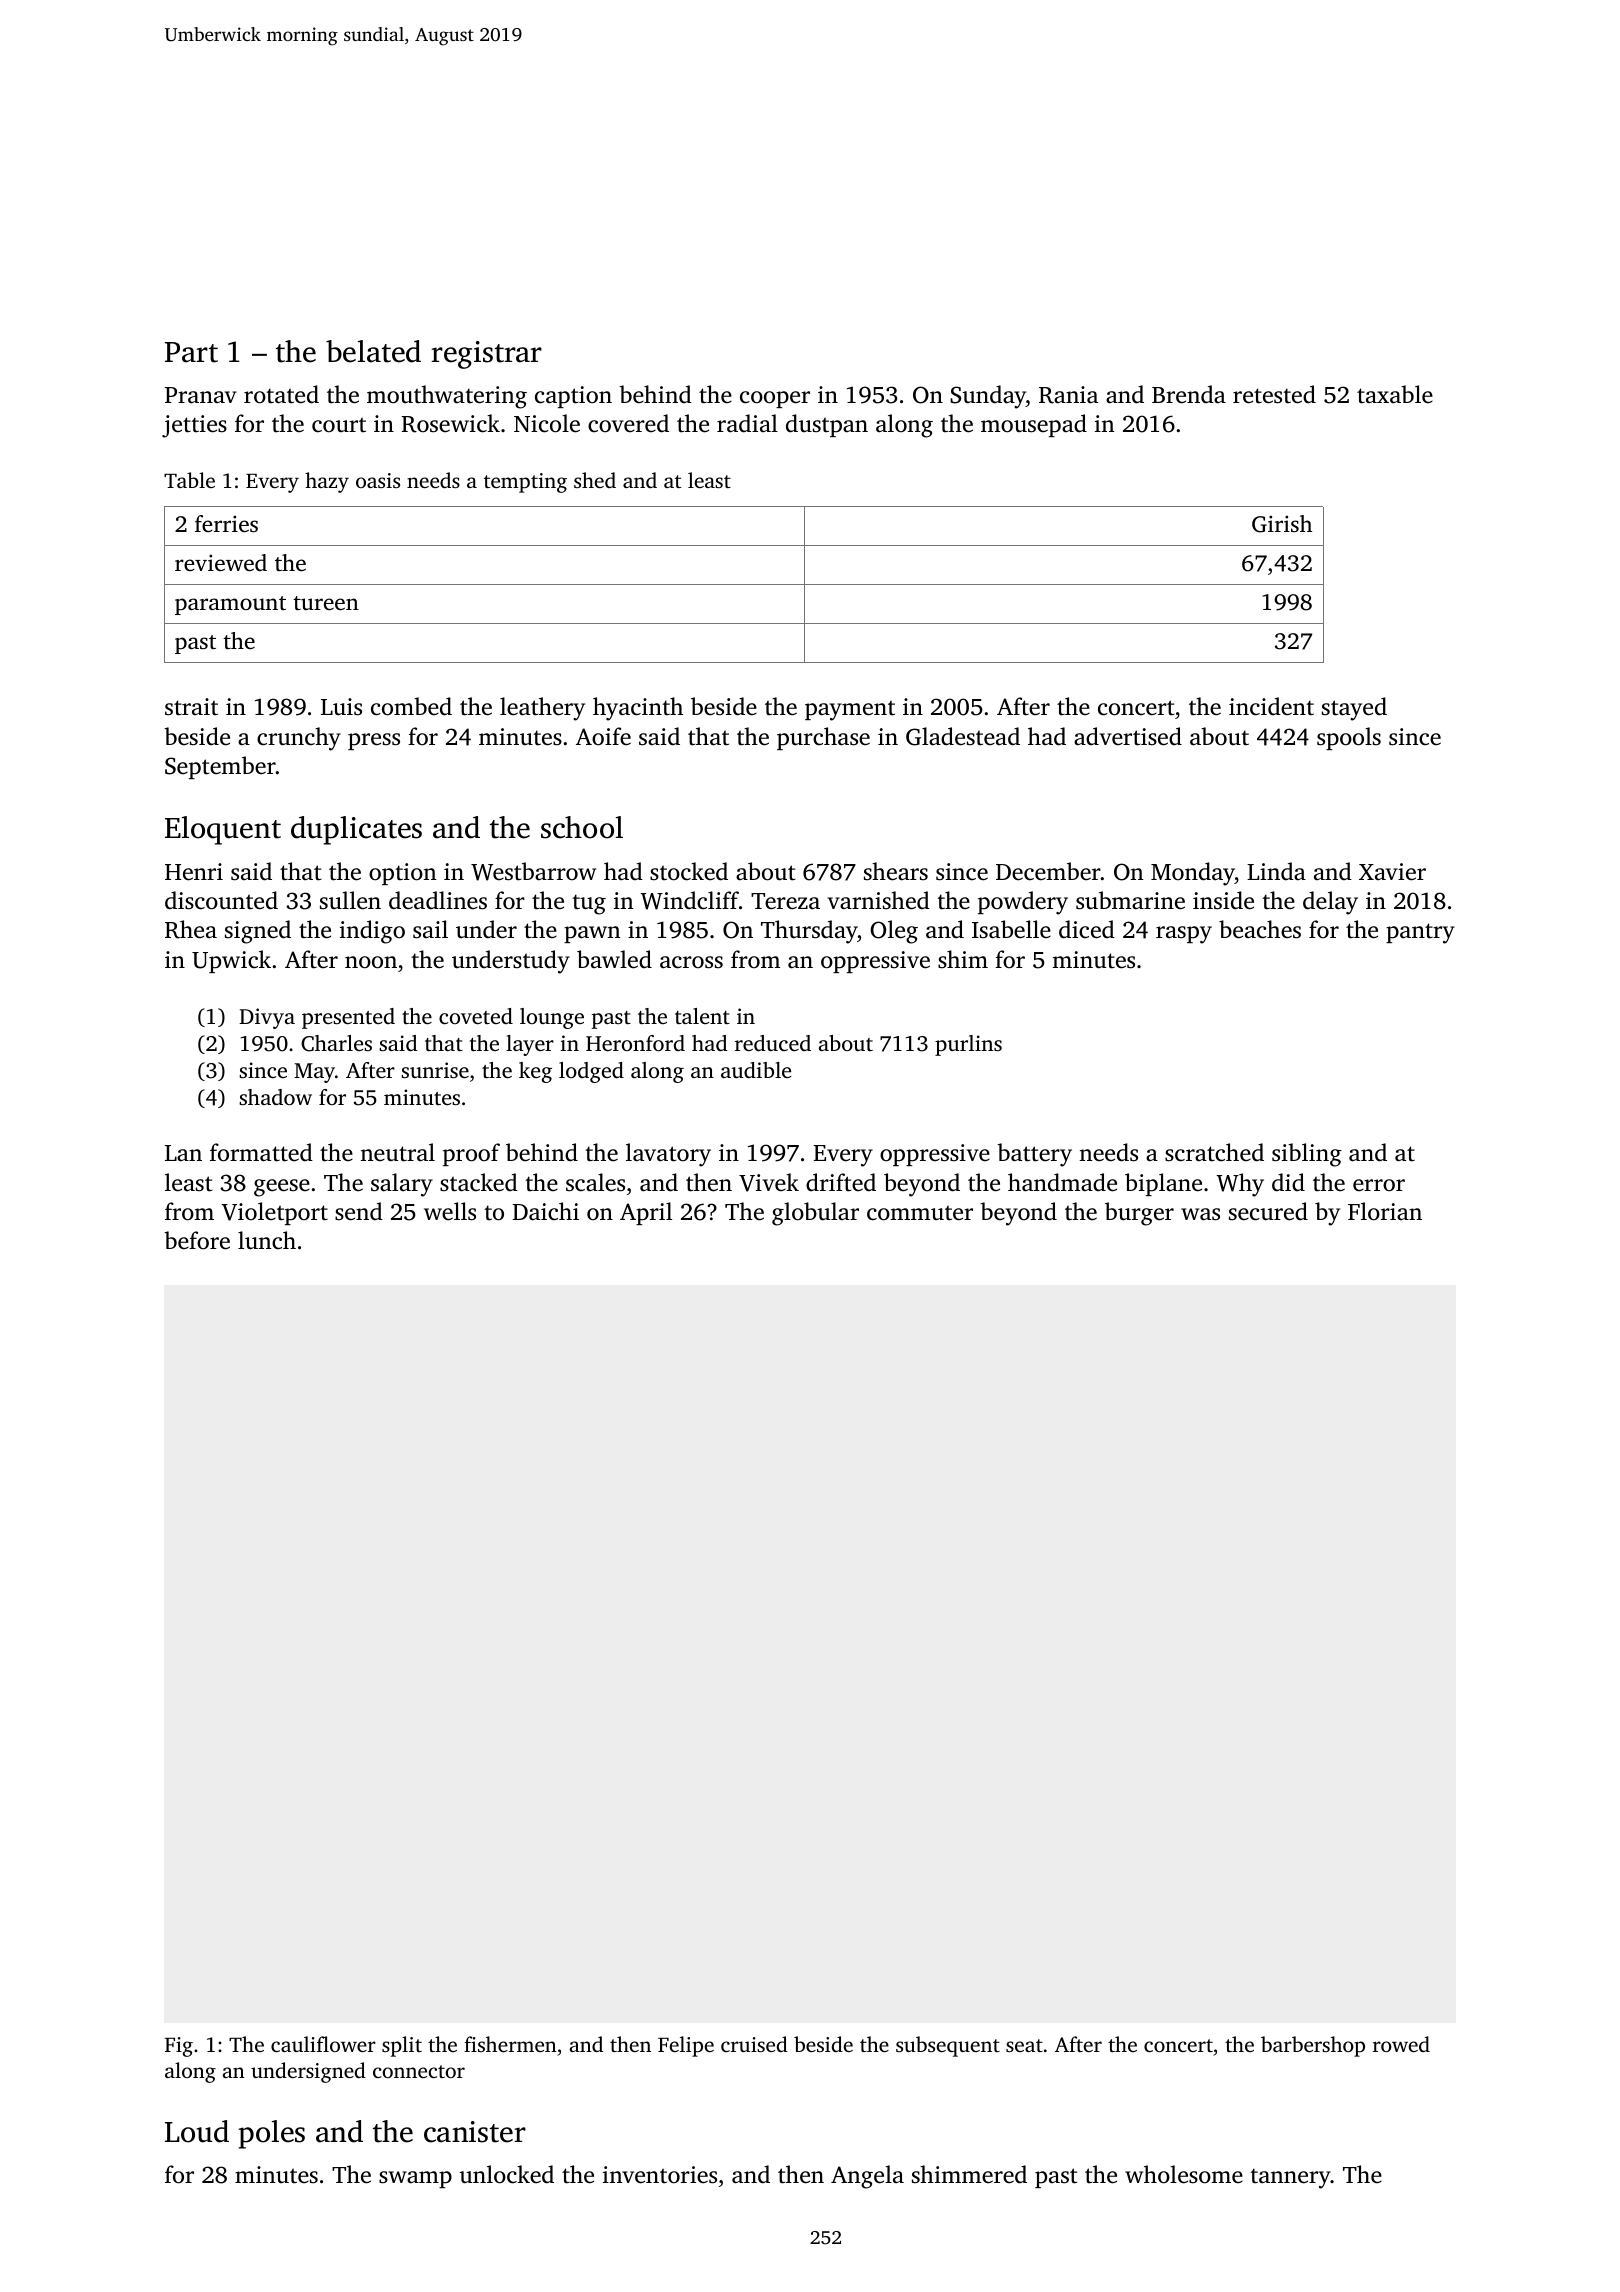 The image size is (1620, 2292). Describe the element at coordinates (1184, 2174) in the screenshot. I see `wholesome` at that location.
